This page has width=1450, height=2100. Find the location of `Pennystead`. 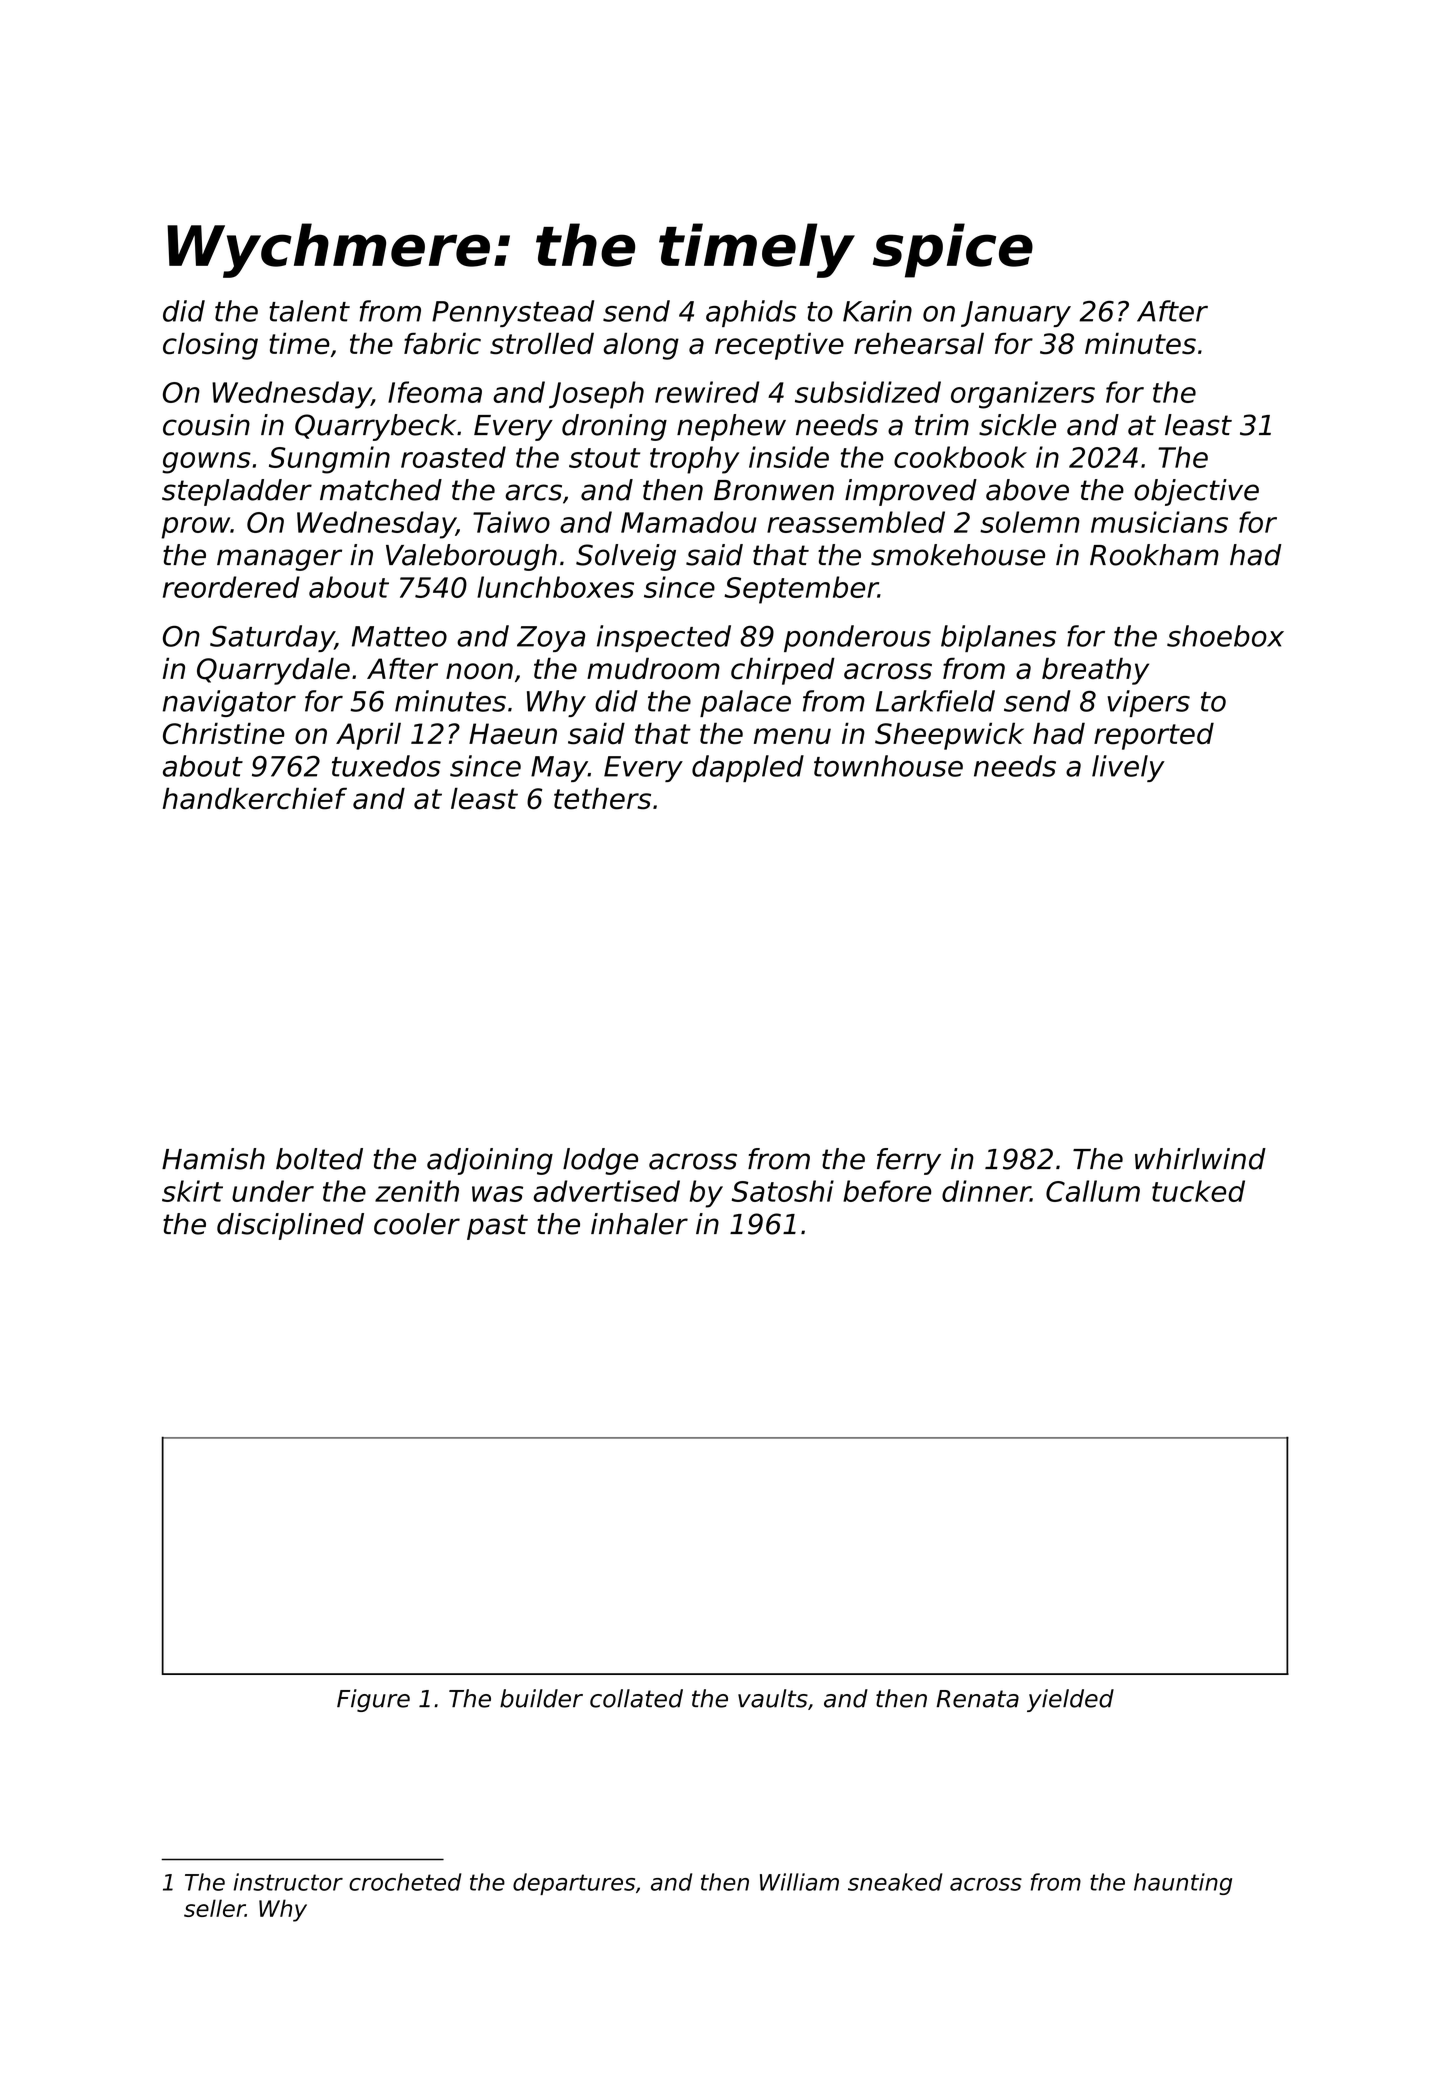

Pennystead is located at coordinates (513, 313).
